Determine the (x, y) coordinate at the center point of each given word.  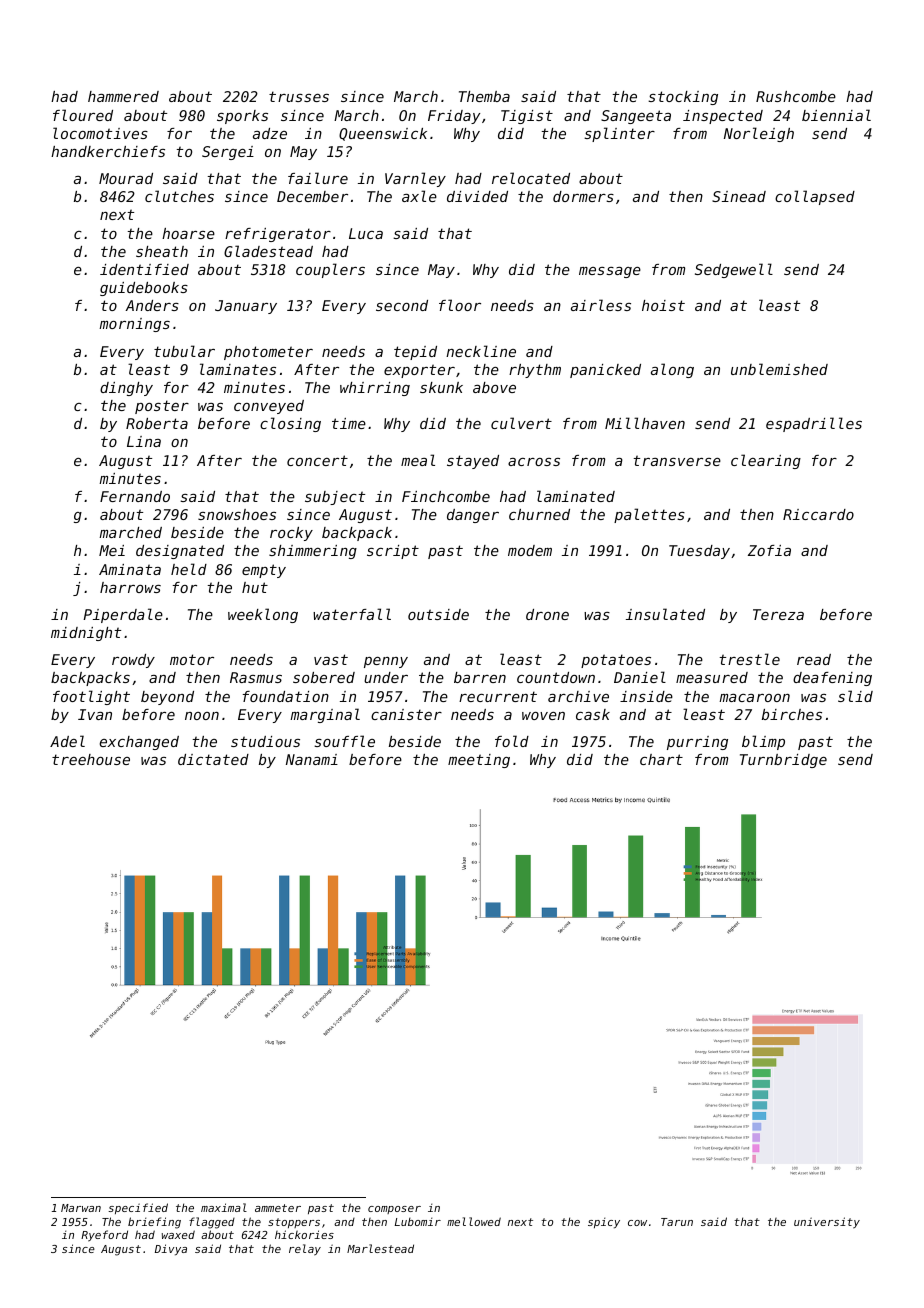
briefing (154, 1223)
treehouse (91, 759)
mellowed (474, 1221)
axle (419, 196)
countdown (556, 677)
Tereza (778, 614)
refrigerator (278, 235)
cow (637, 1223)
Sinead (739, 196)
